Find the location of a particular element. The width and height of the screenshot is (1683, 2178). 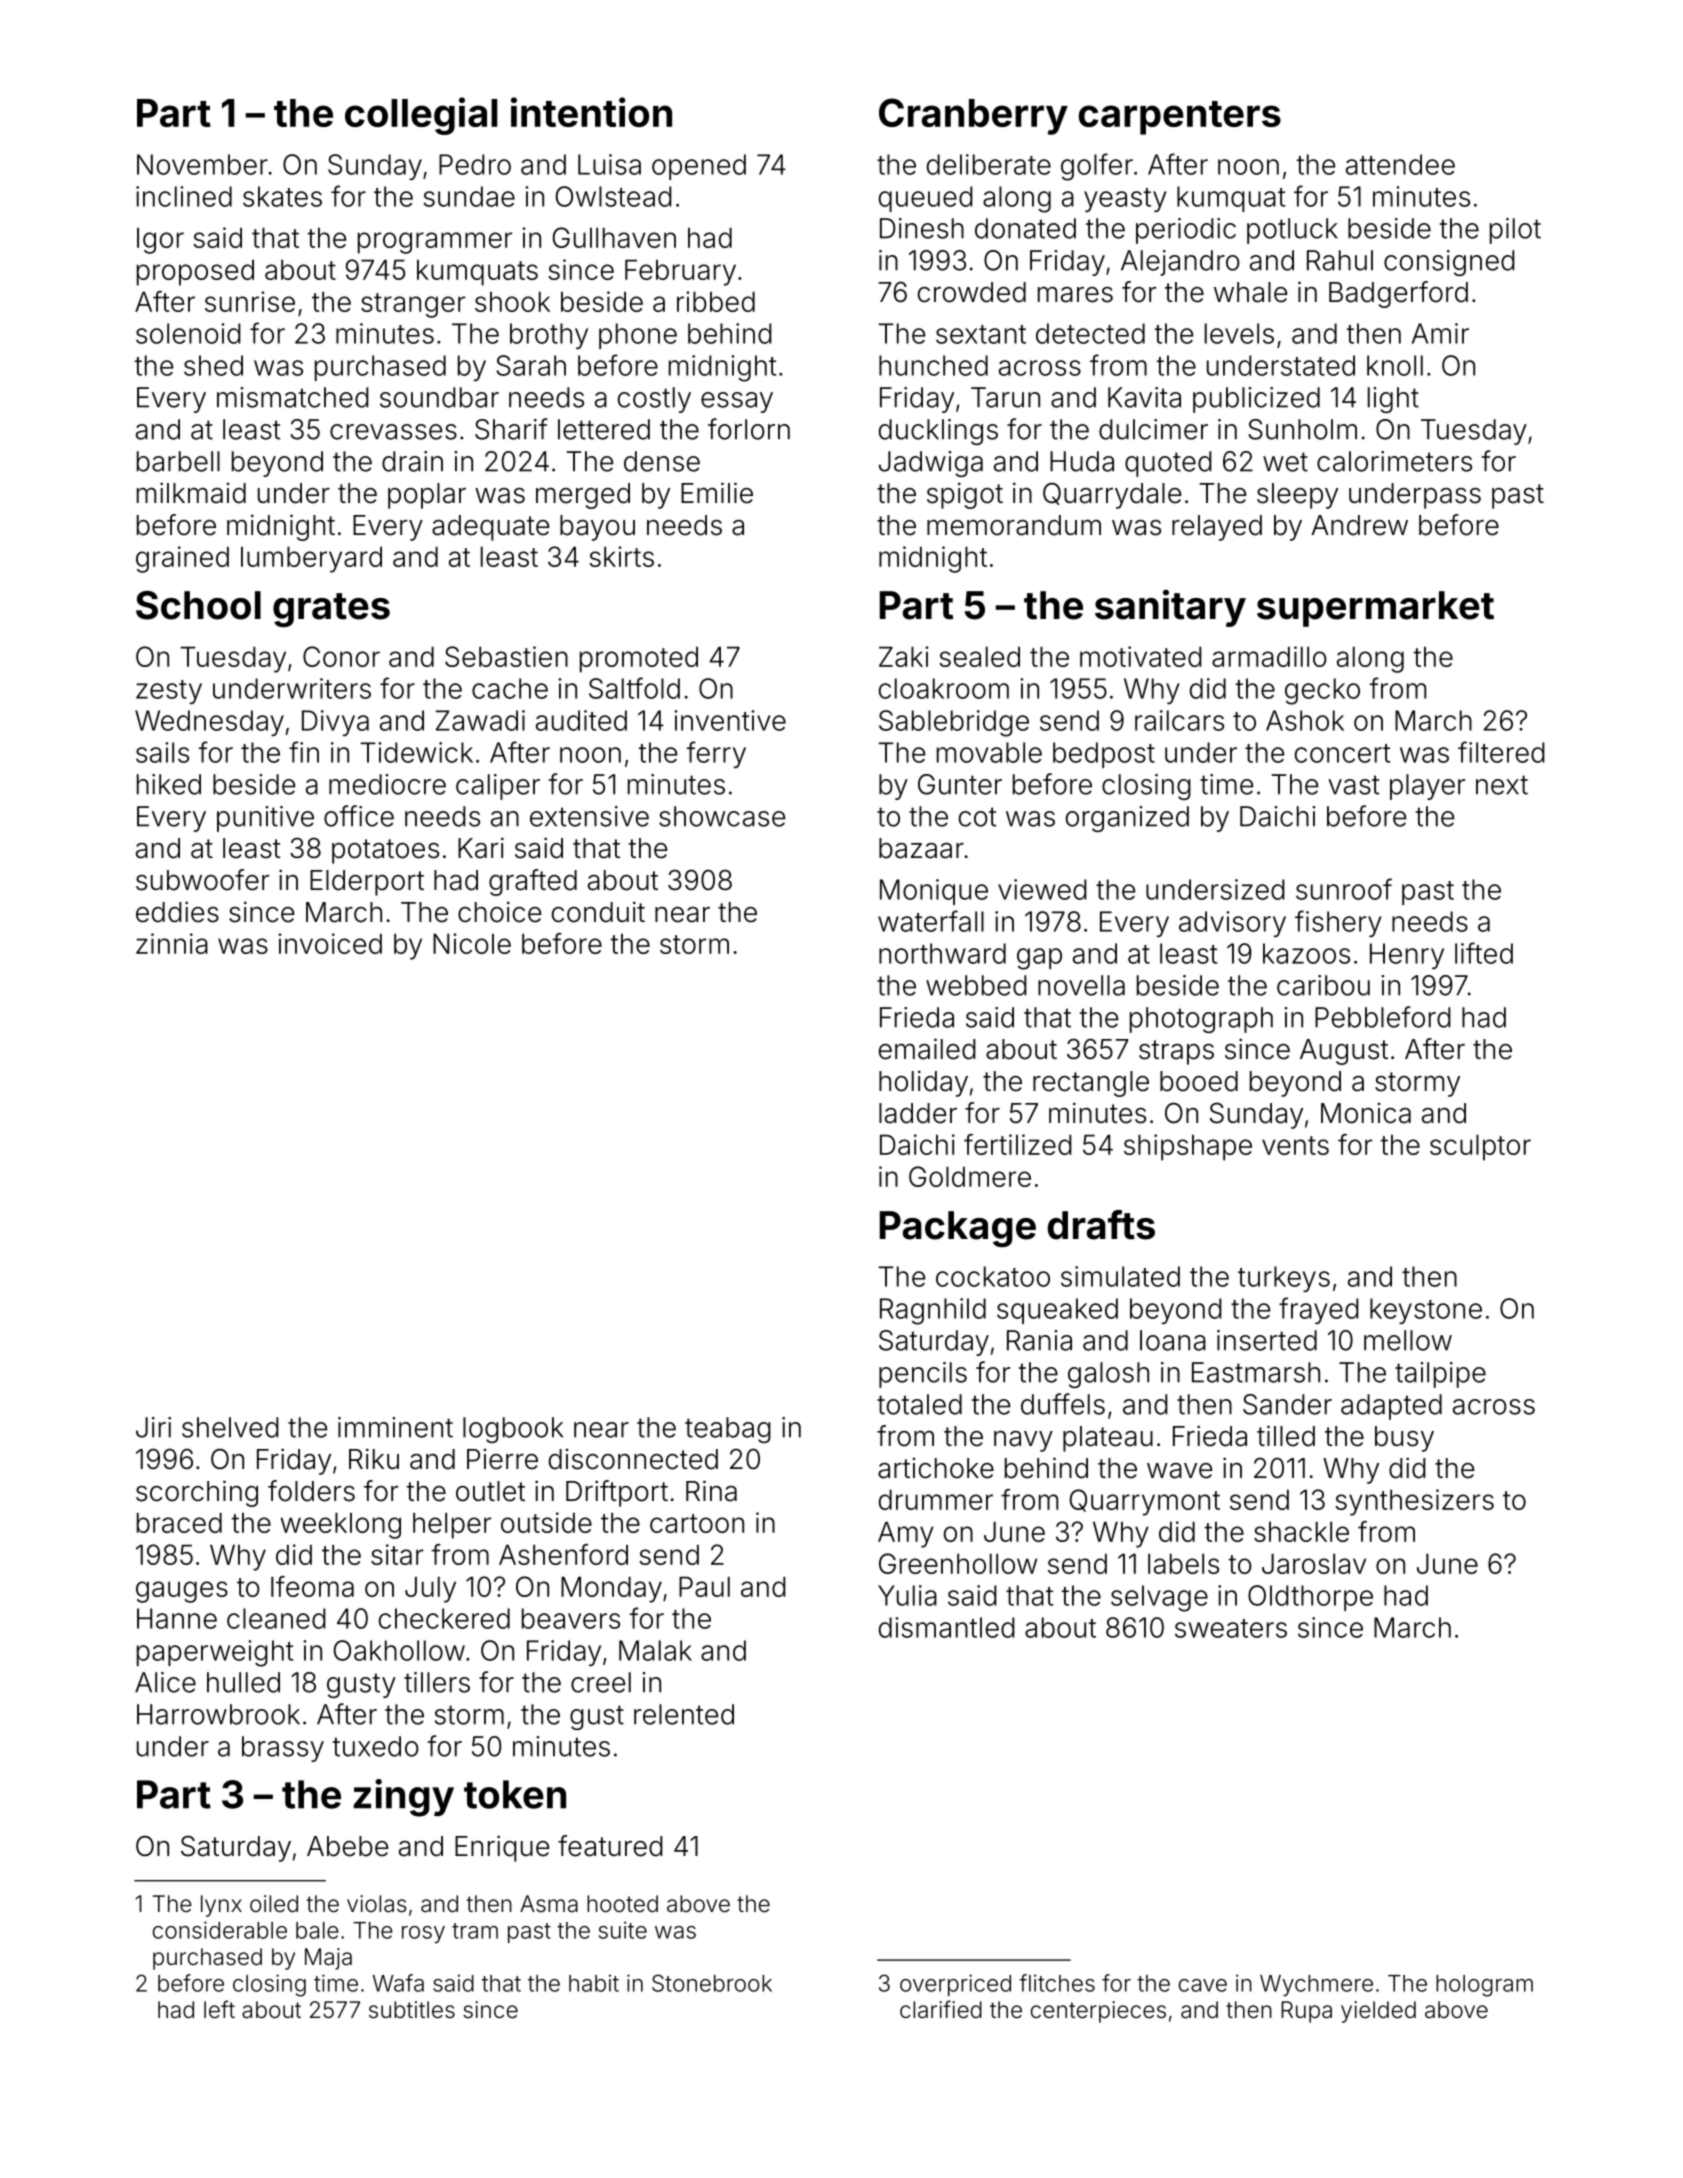

Igor is located at coordinates (160, 240).
